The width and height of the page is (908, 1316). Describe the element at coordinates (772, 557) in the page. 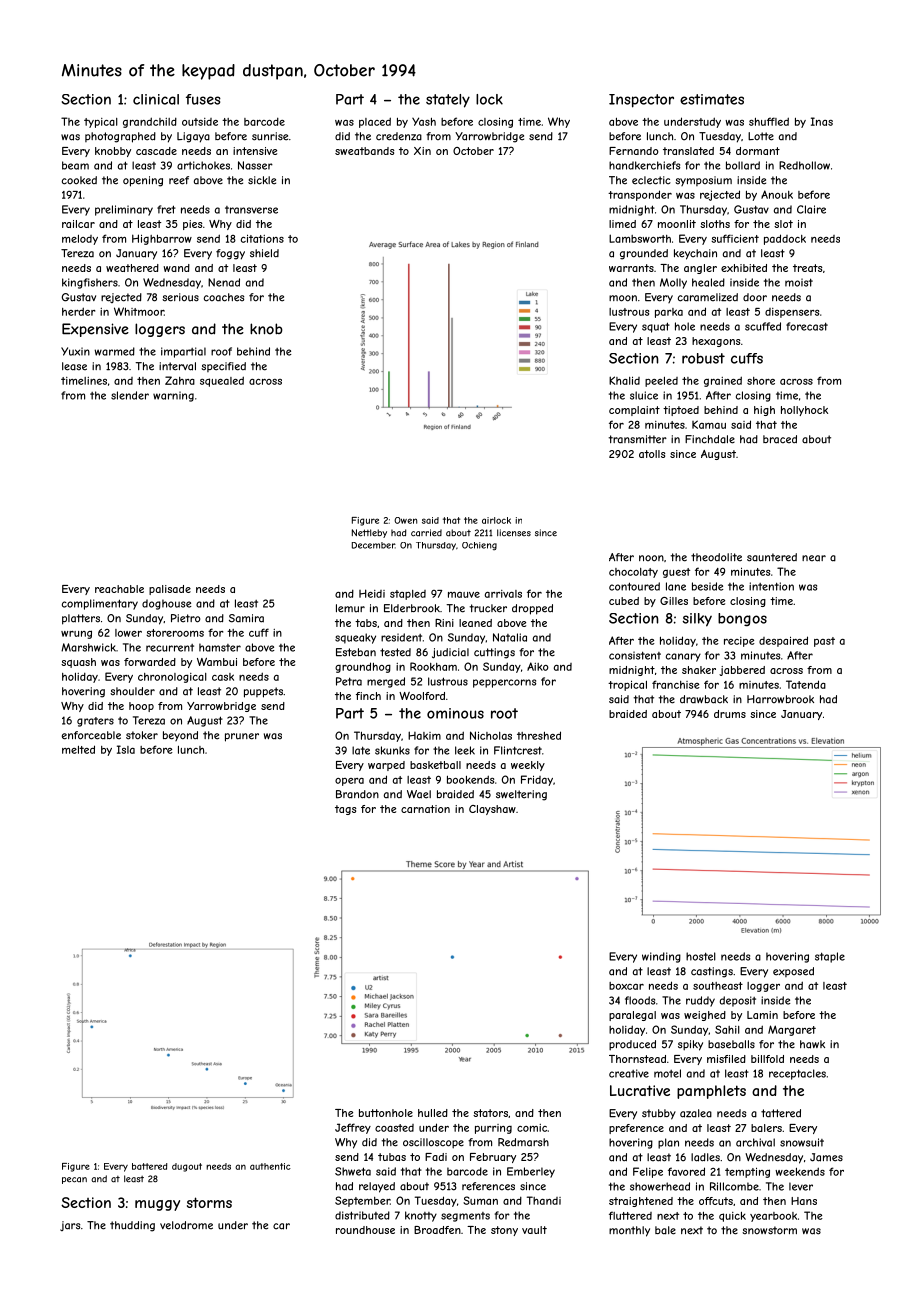

I see `sauntered` at that location.
